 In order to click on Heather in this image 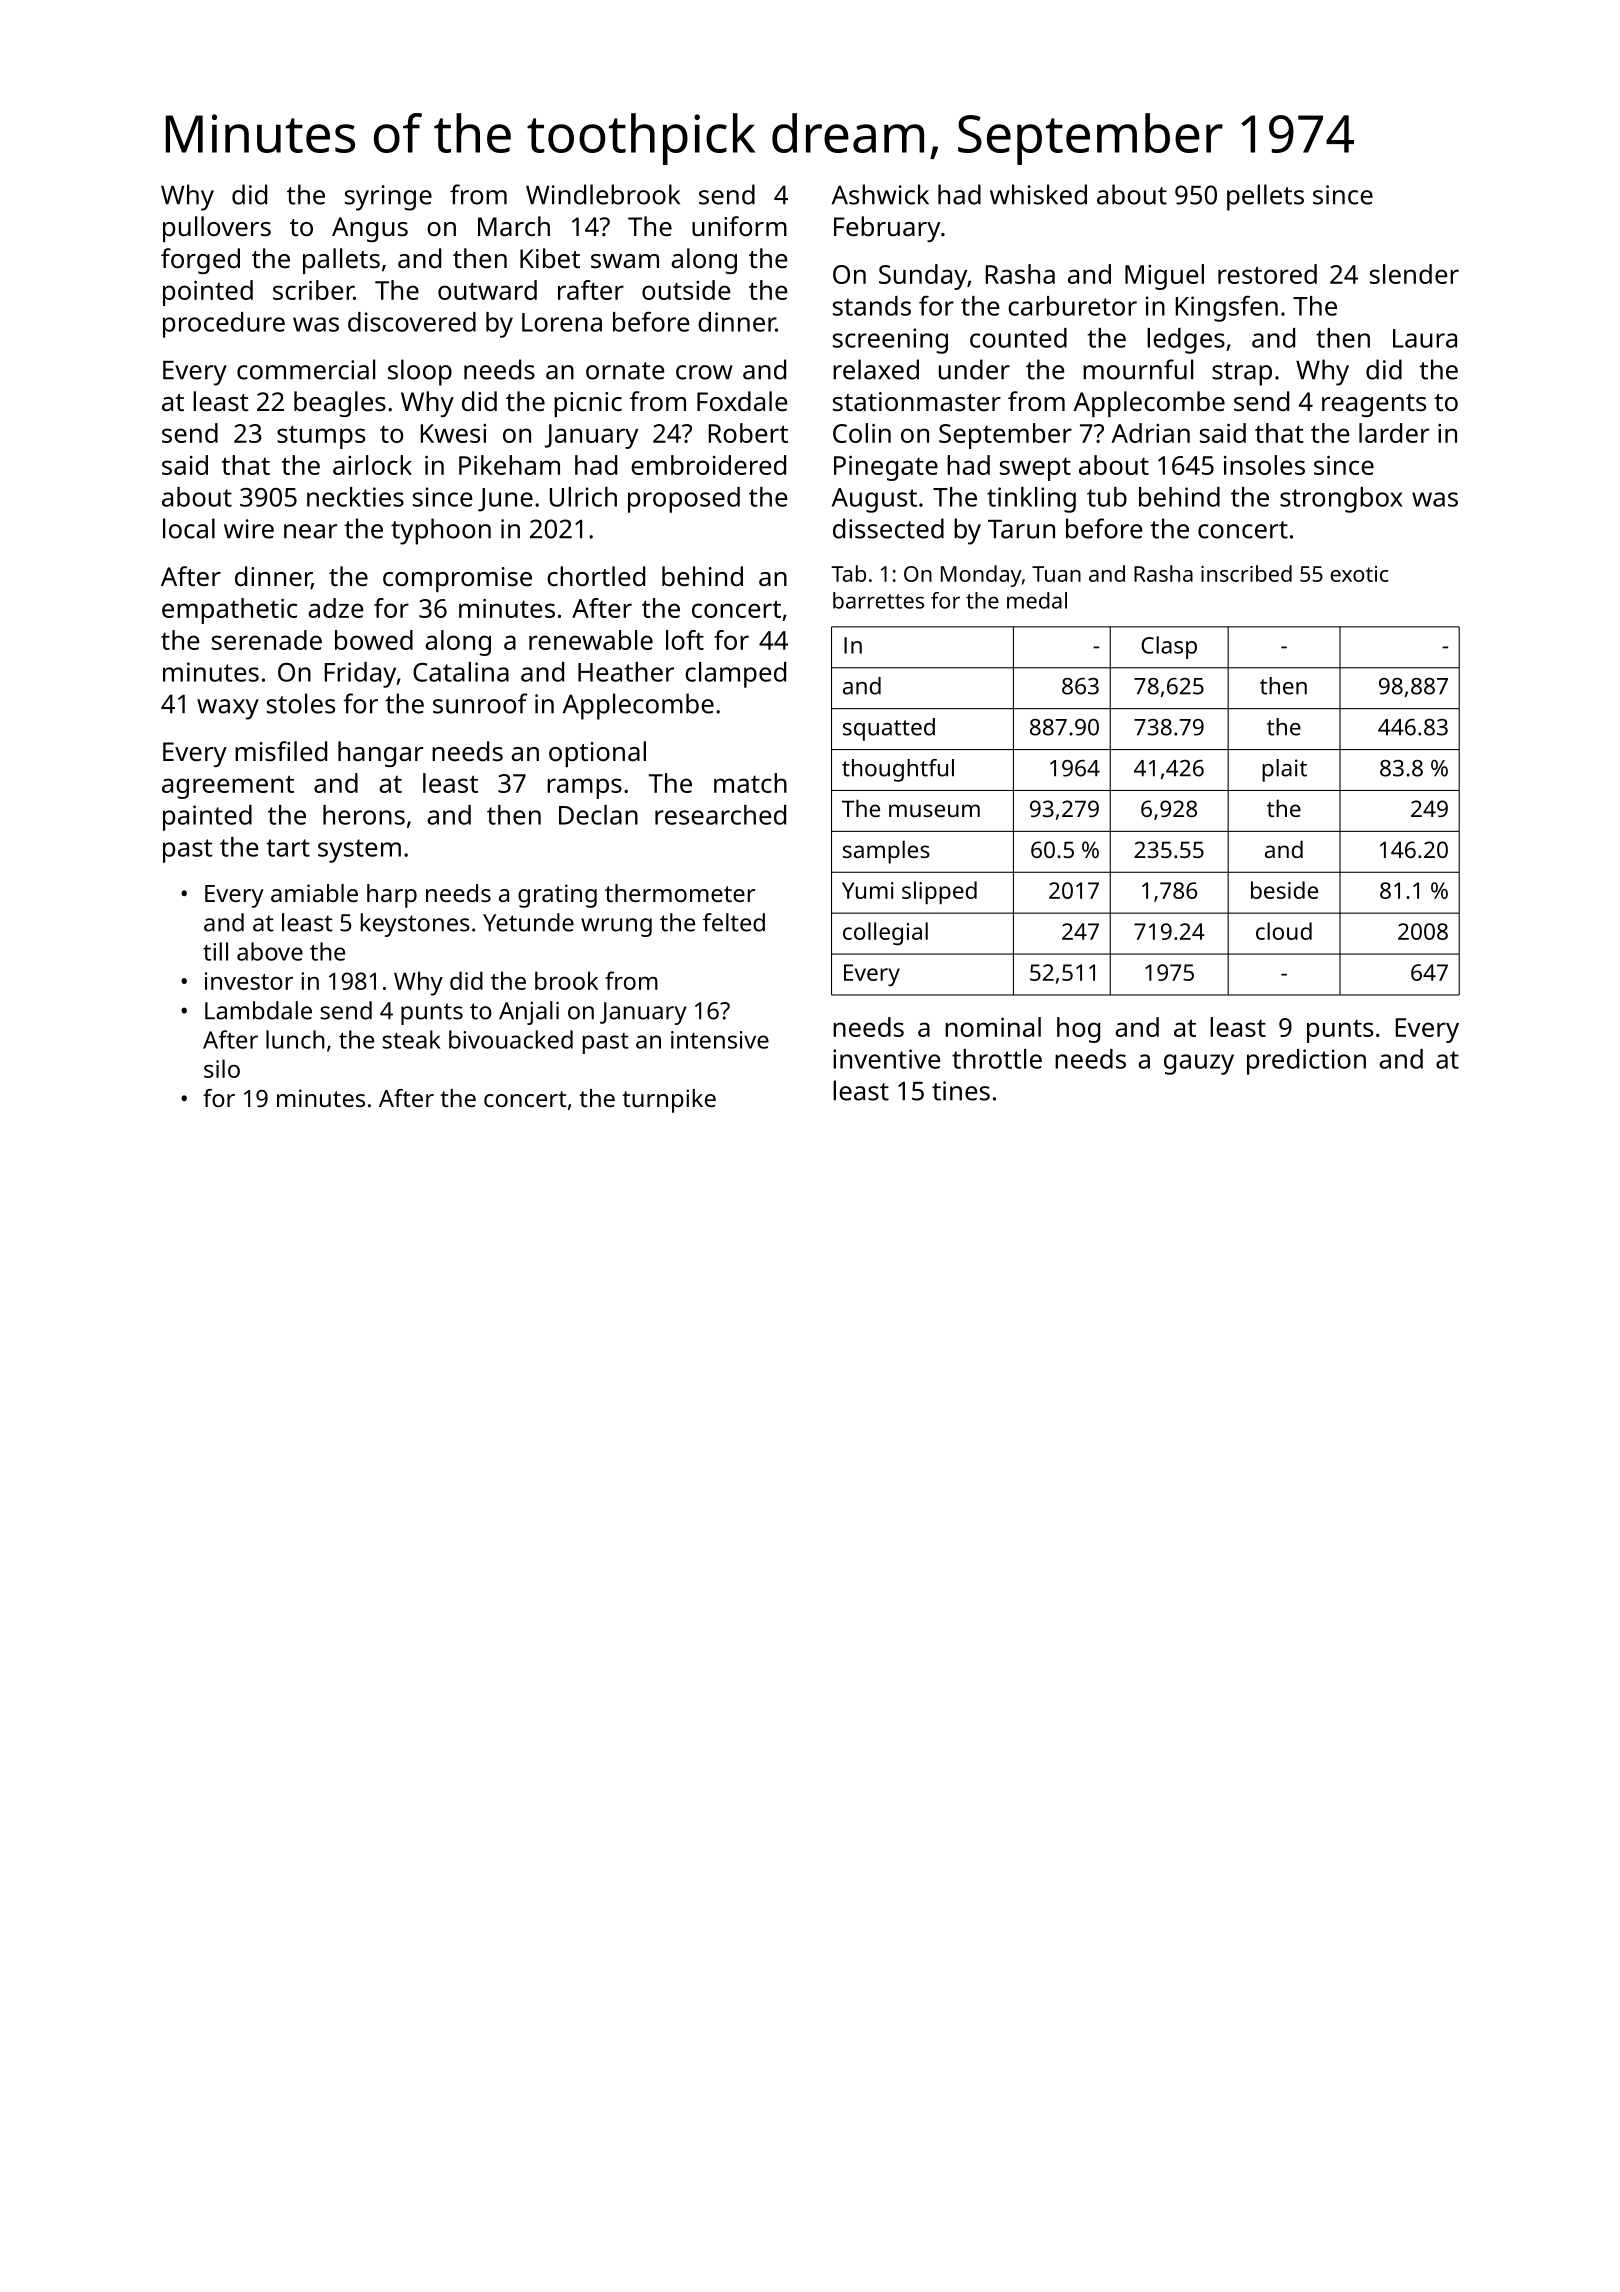, I will do `click(626, 672)`.
